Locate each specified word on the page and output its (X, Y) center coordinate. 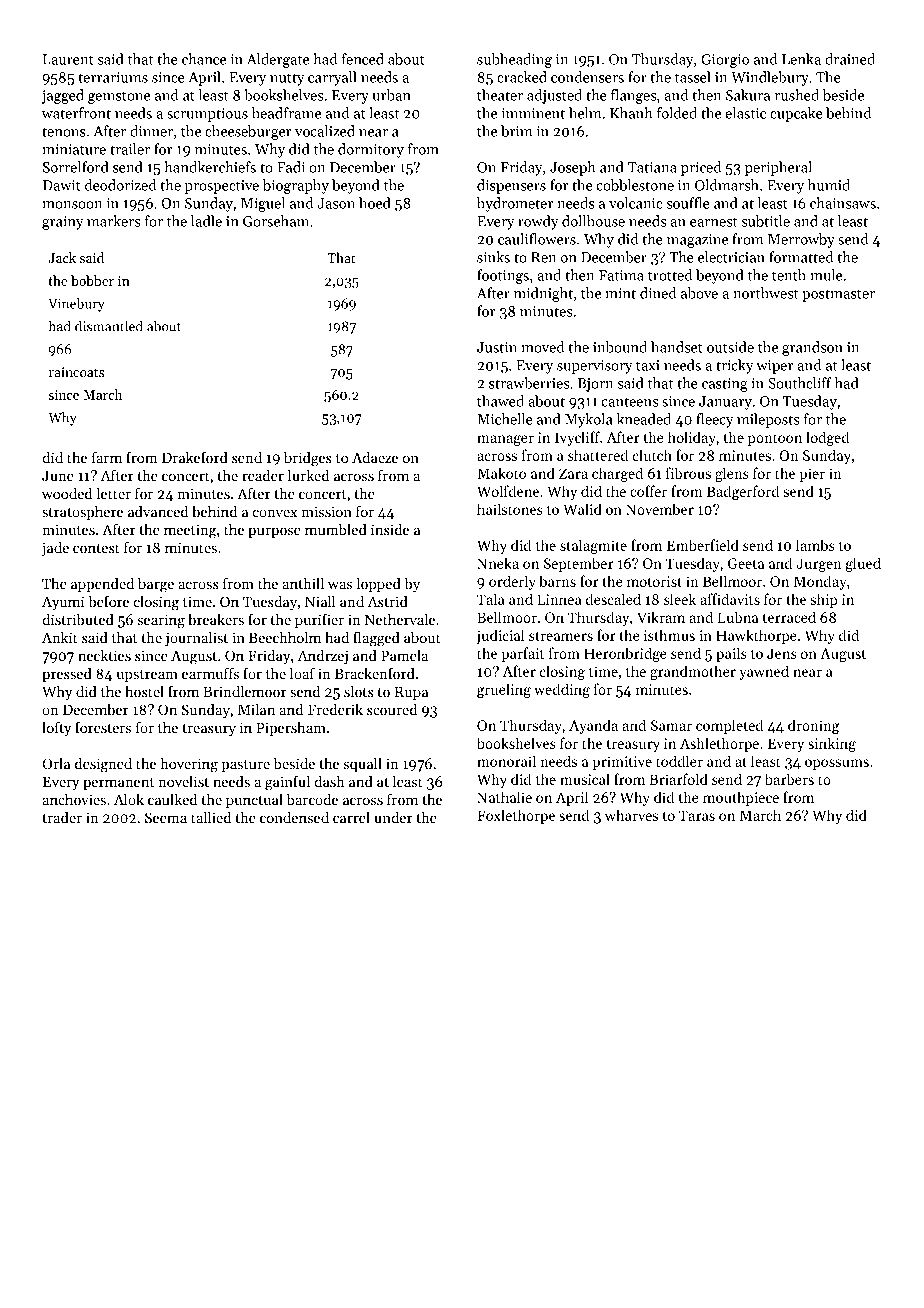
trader (62, 817)
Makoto (501, 473)
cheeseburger (248, 132)
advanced (158, 511)
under (393, 817)
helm (585, 113)
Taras (697, 815)
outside (730, 347)
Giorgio (725, 61)
